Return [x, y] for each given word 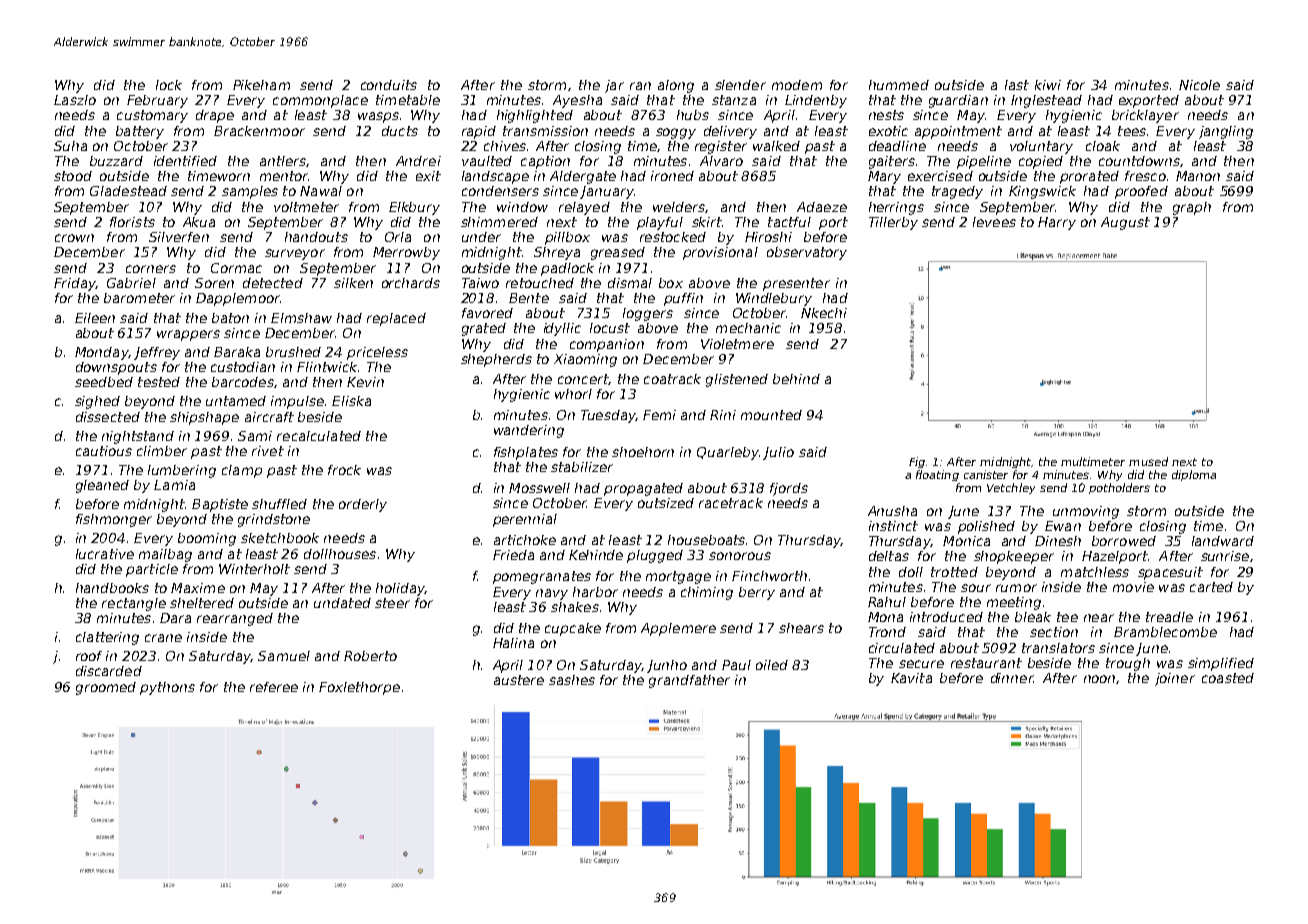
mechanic [748, 328]
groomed [106, 688]
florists [132, 222]
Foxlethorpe [359, 688]
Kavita [911, 678]
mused [1148, 461]
